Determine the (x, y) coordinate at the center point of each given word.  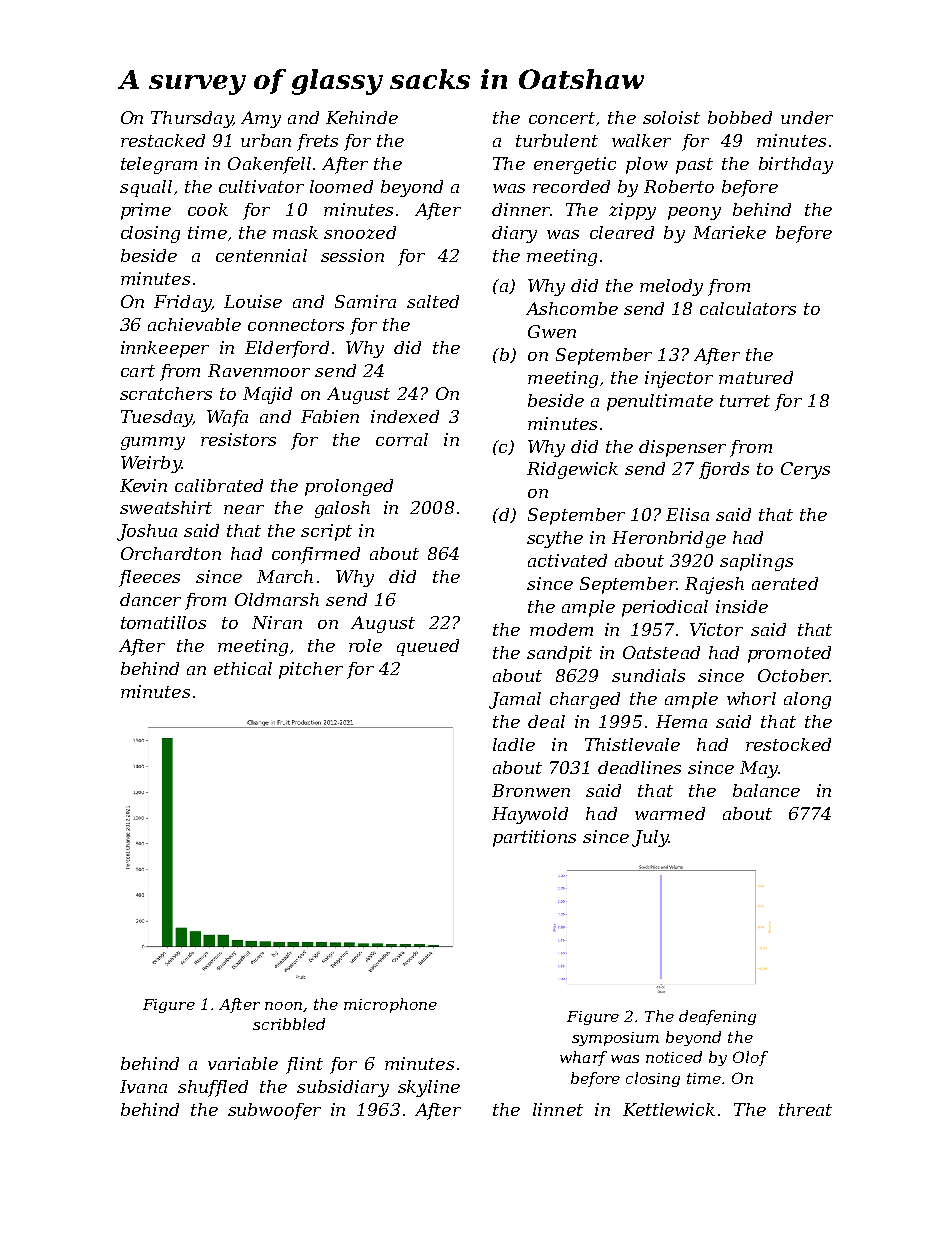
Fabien (330, 416)
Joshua (147, 532)
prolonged (349, 487)
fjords (724, 470)
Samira (365, 301)
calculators (748, 308)
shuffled (213, 1088)
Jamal (515, 700)
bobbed (740, 117)
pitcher (311, 670)
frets (317, 142)
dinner (521, 209)
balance (766, 790)
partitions (534, 838)
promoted (789, 654)
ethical (243, 668)
